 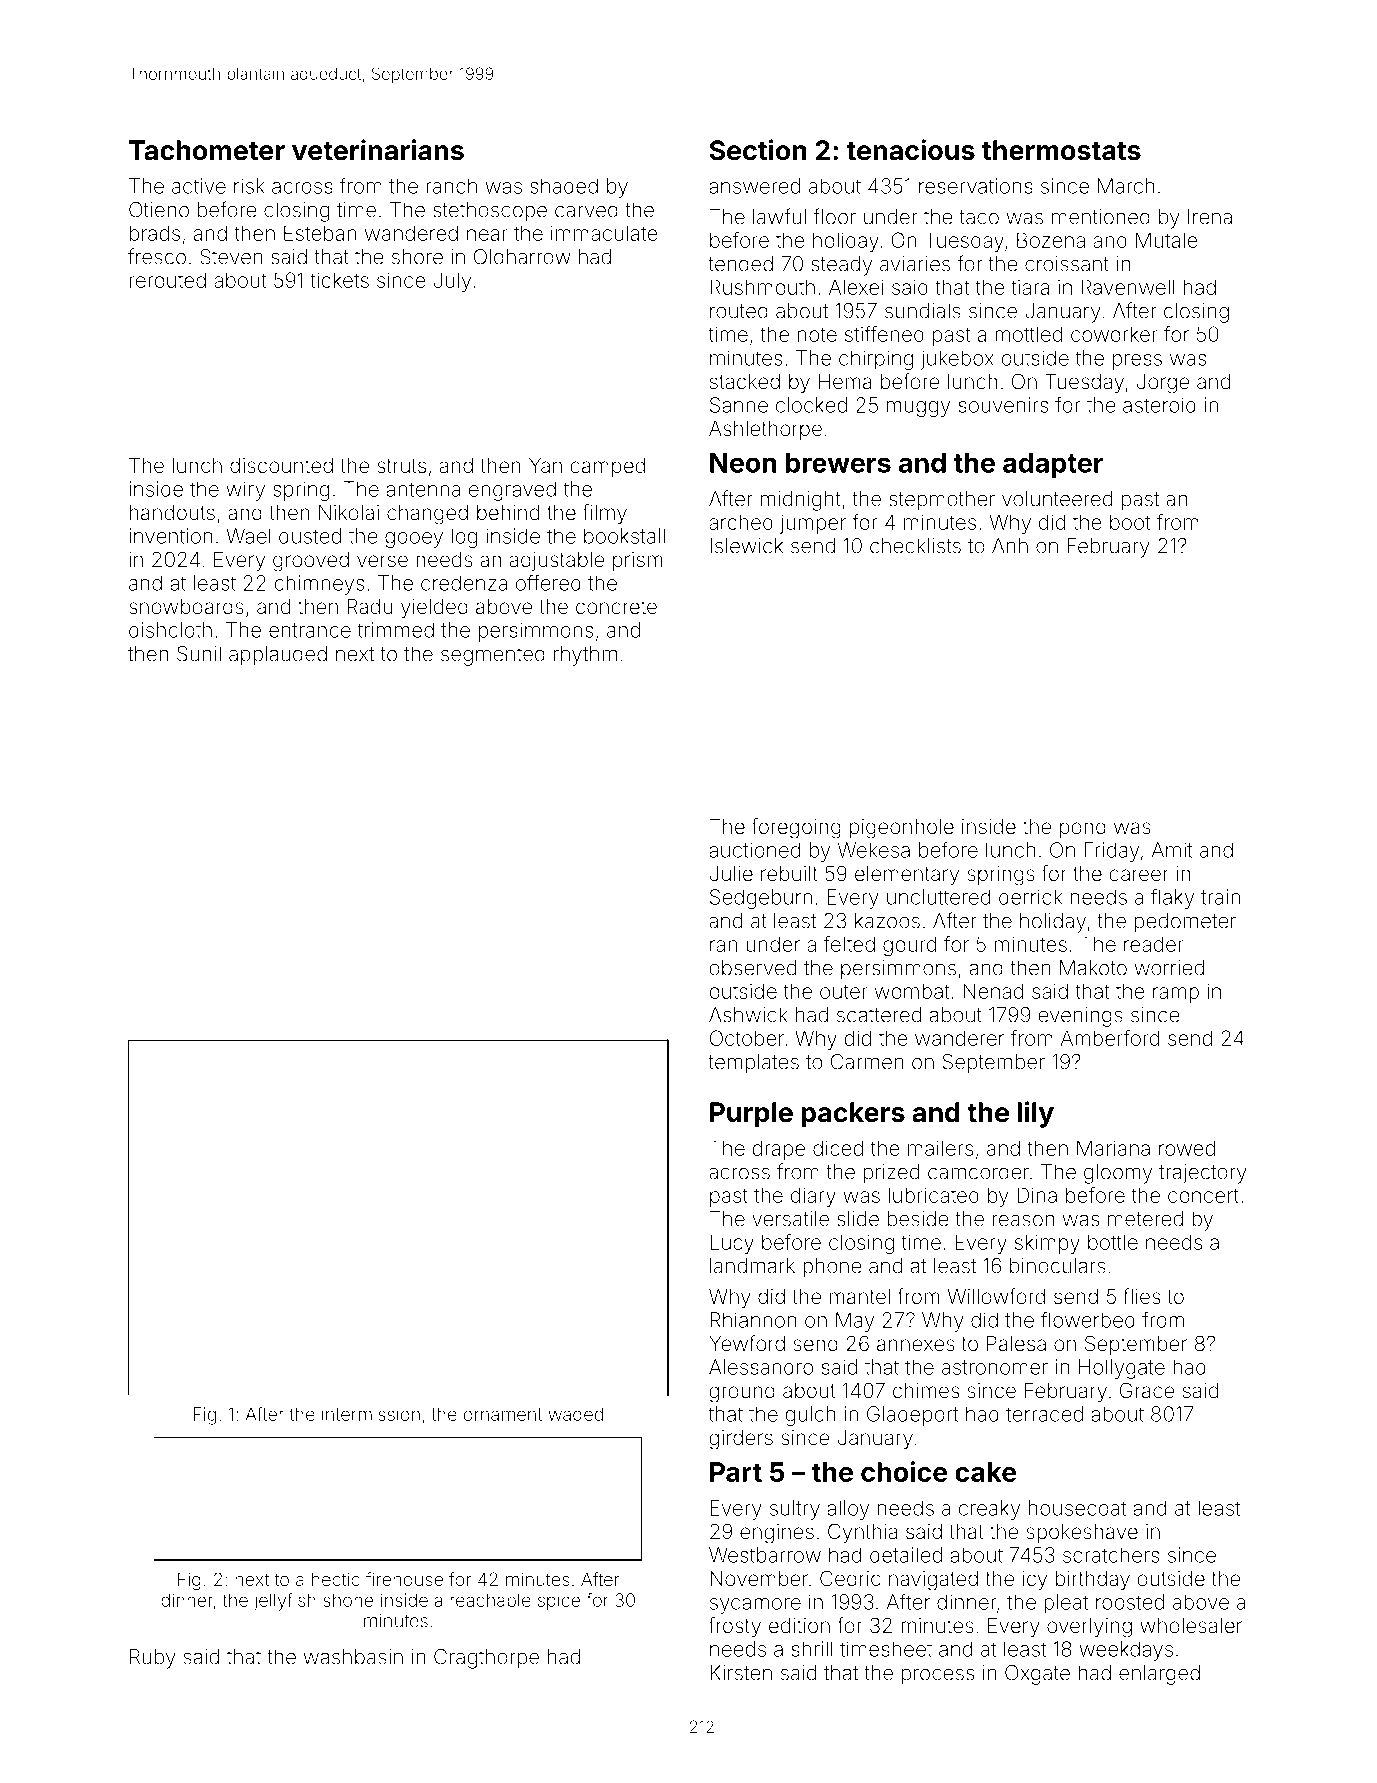 I want to click on washbasin, so click(x=353, y=1657).
